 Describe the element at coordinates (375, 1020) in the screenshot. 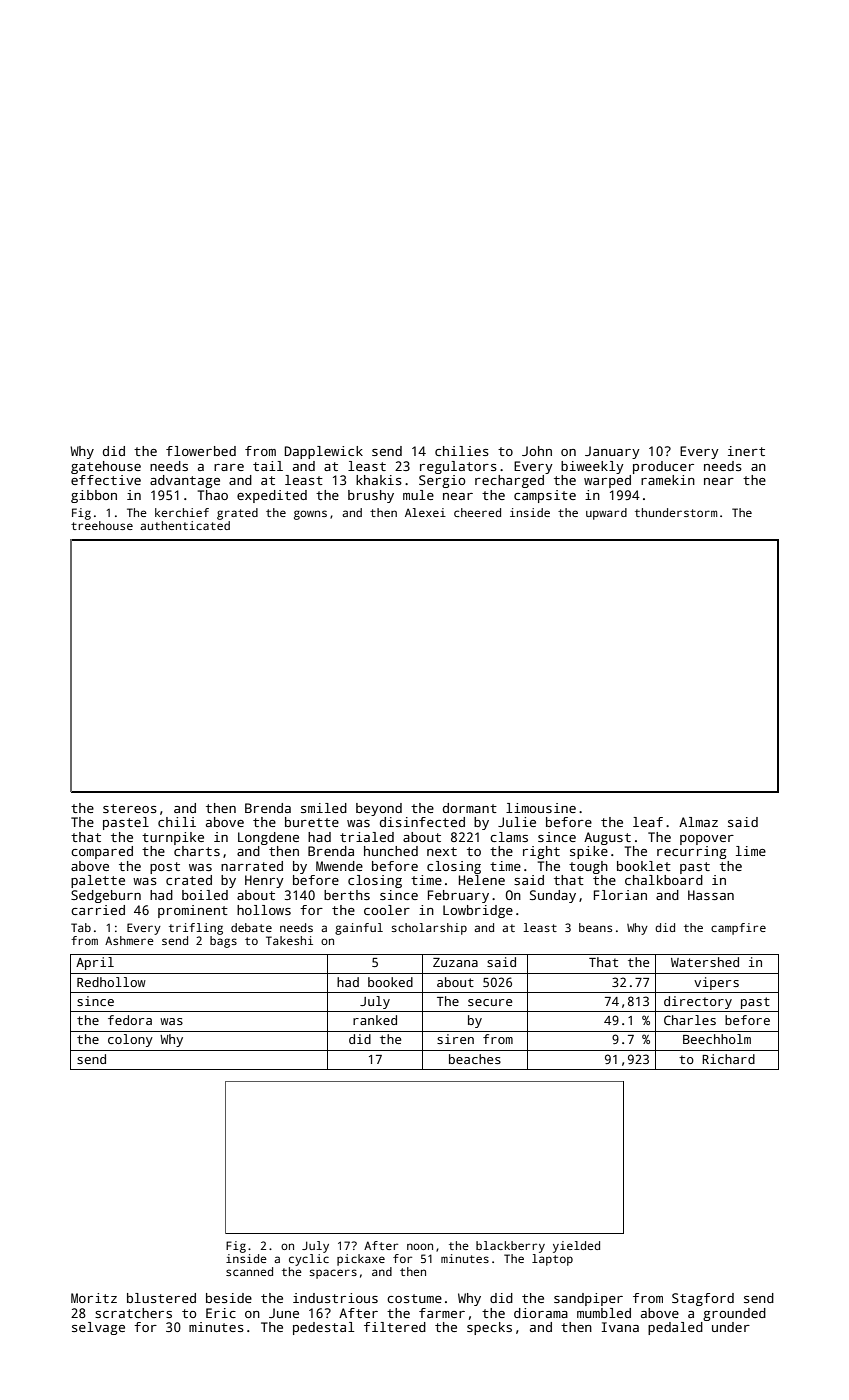

I see `ranked` at that location.
